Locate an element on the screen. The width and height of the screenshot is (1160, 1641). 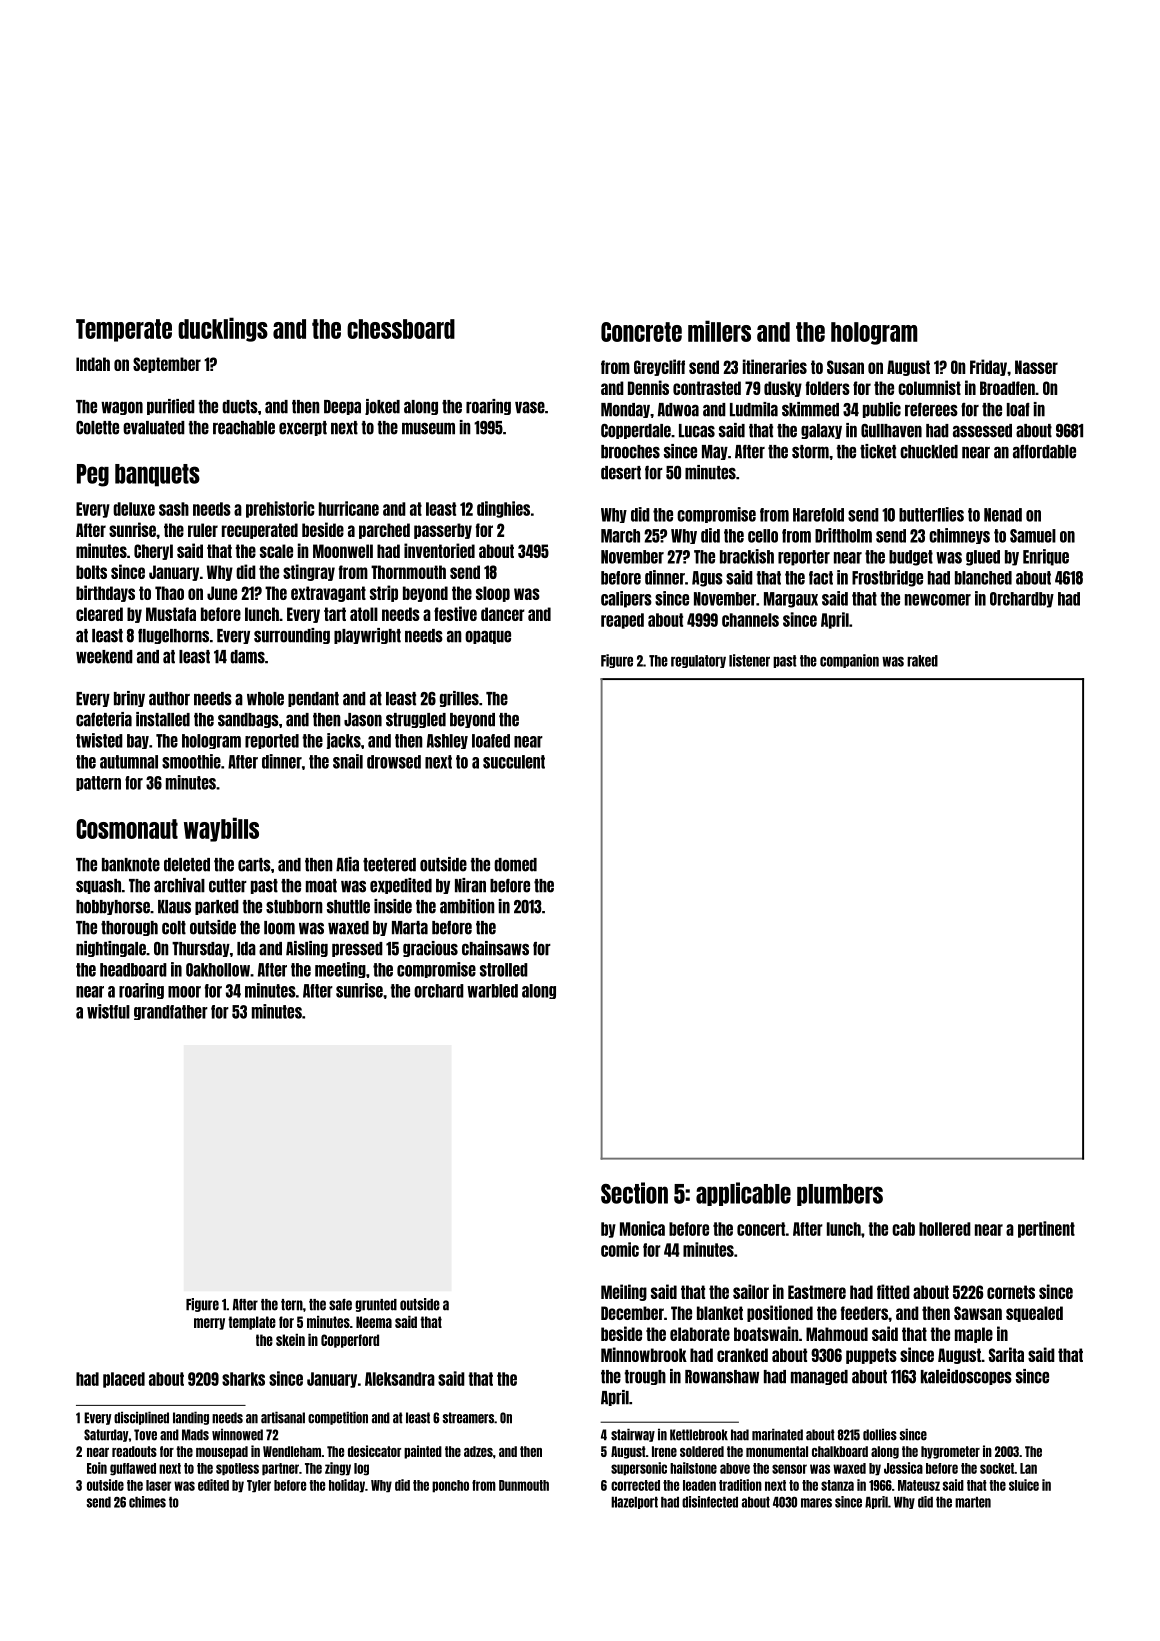
companion is located at coordinates (849, 661).
